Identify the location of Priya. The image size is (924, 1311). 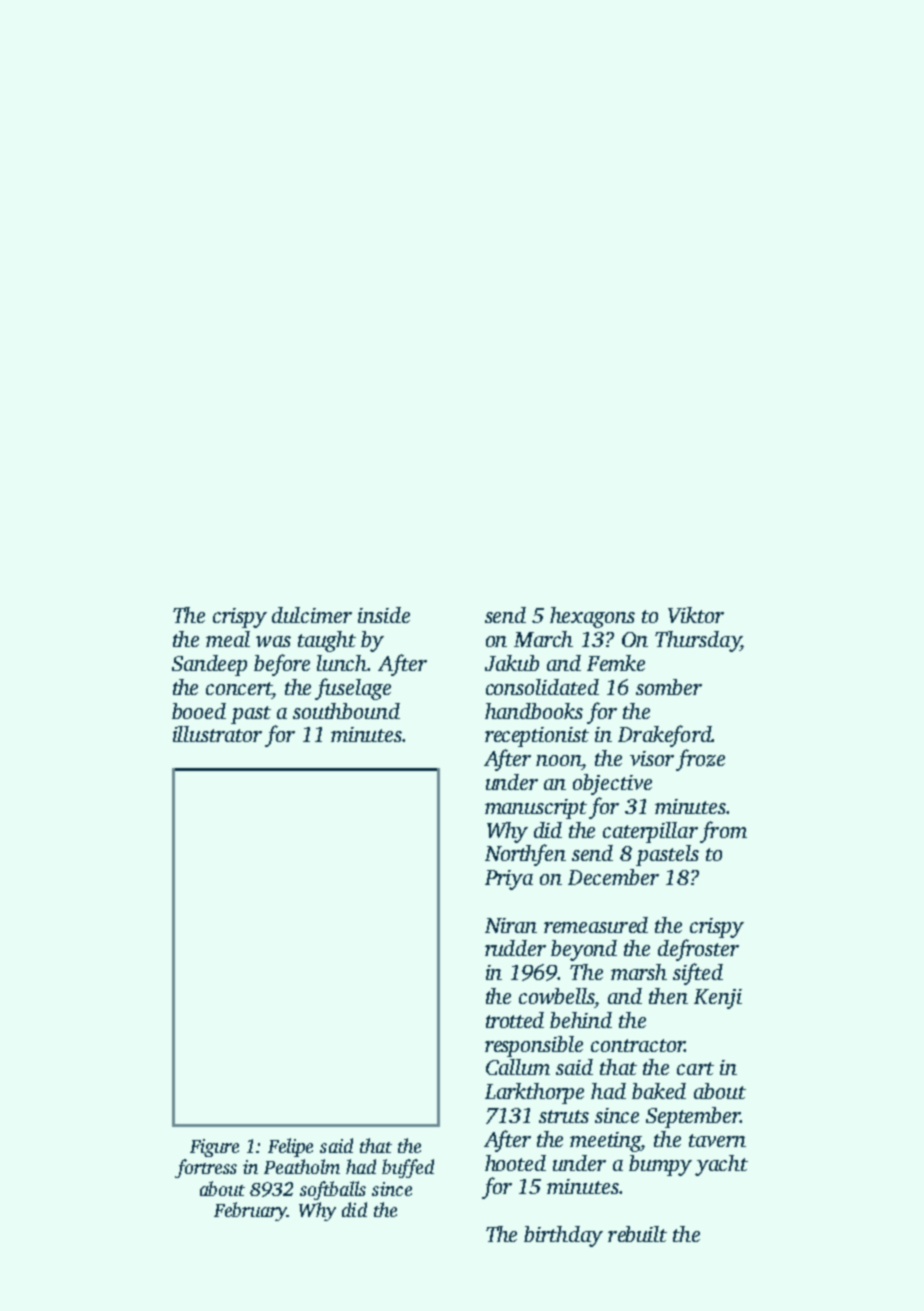
(509, 880).
